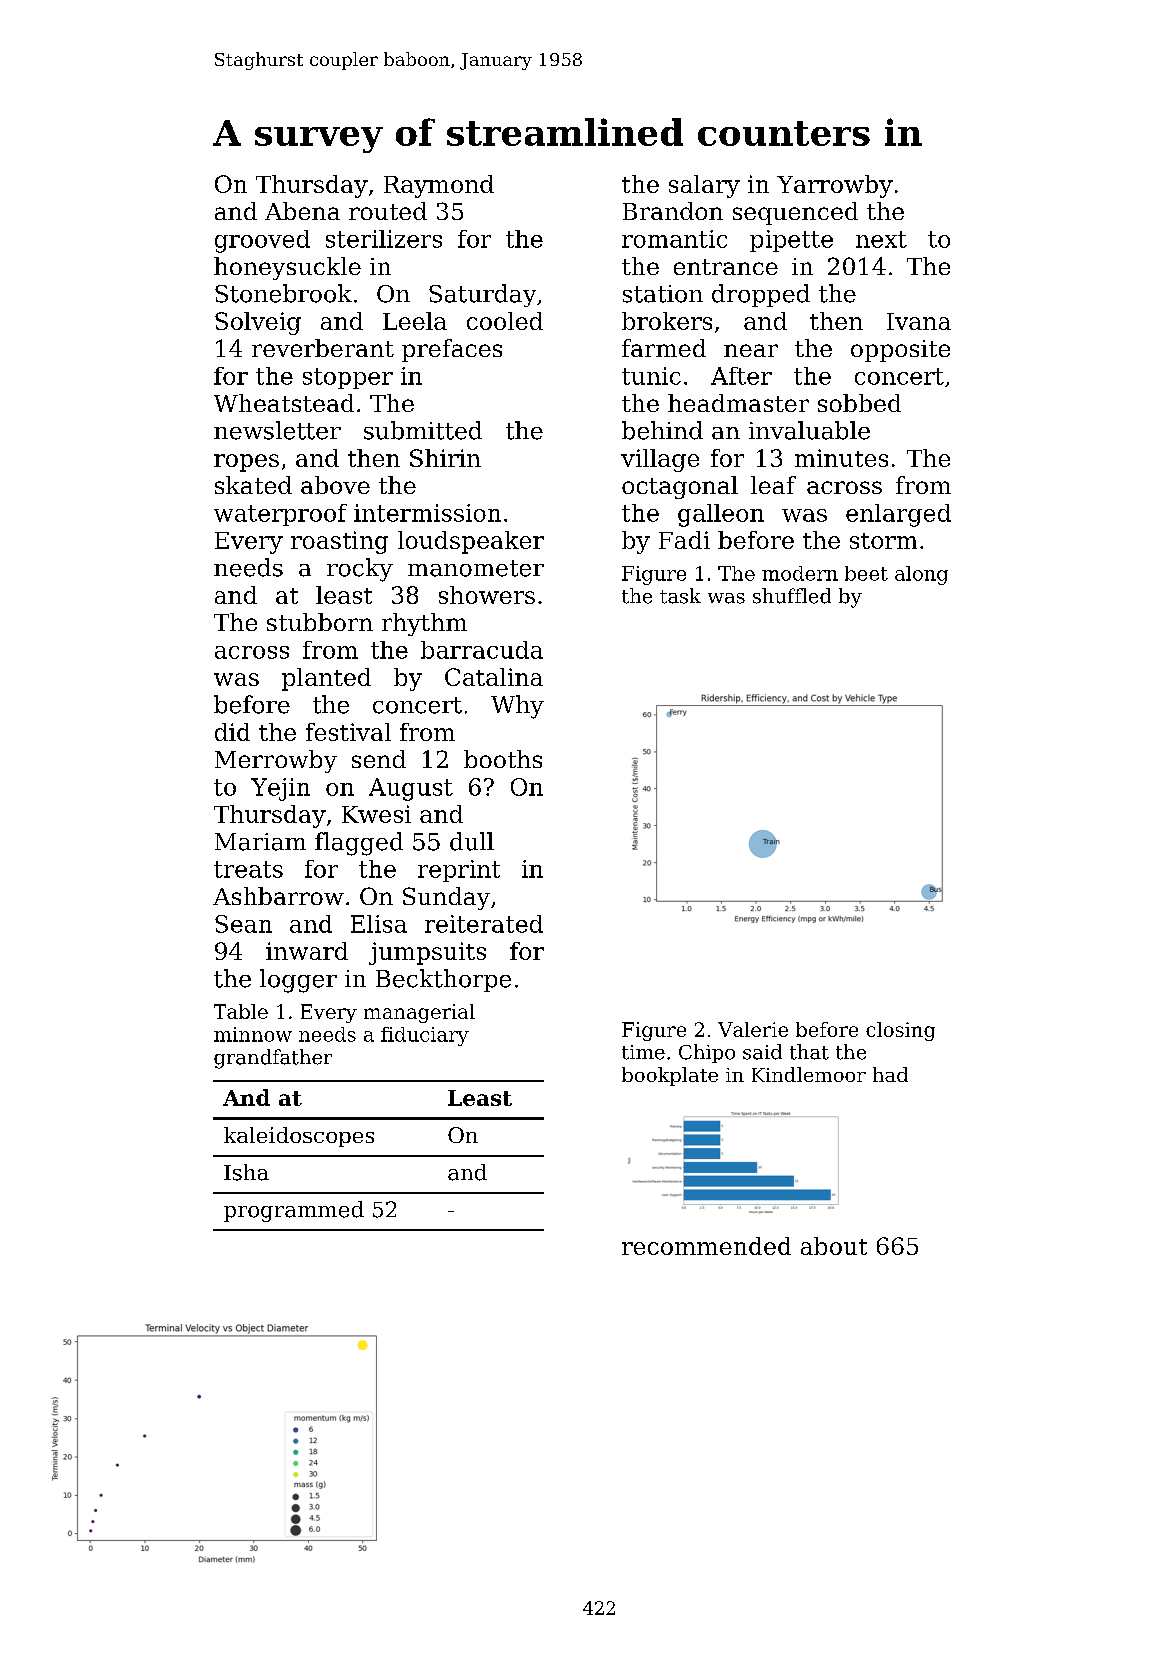 Image resolution: width=1165 pixels, height=1654 pixels. What do you see at coordinates (800, 573) in the screenshot?
I see `modern` at bounding box center [800, 573].
